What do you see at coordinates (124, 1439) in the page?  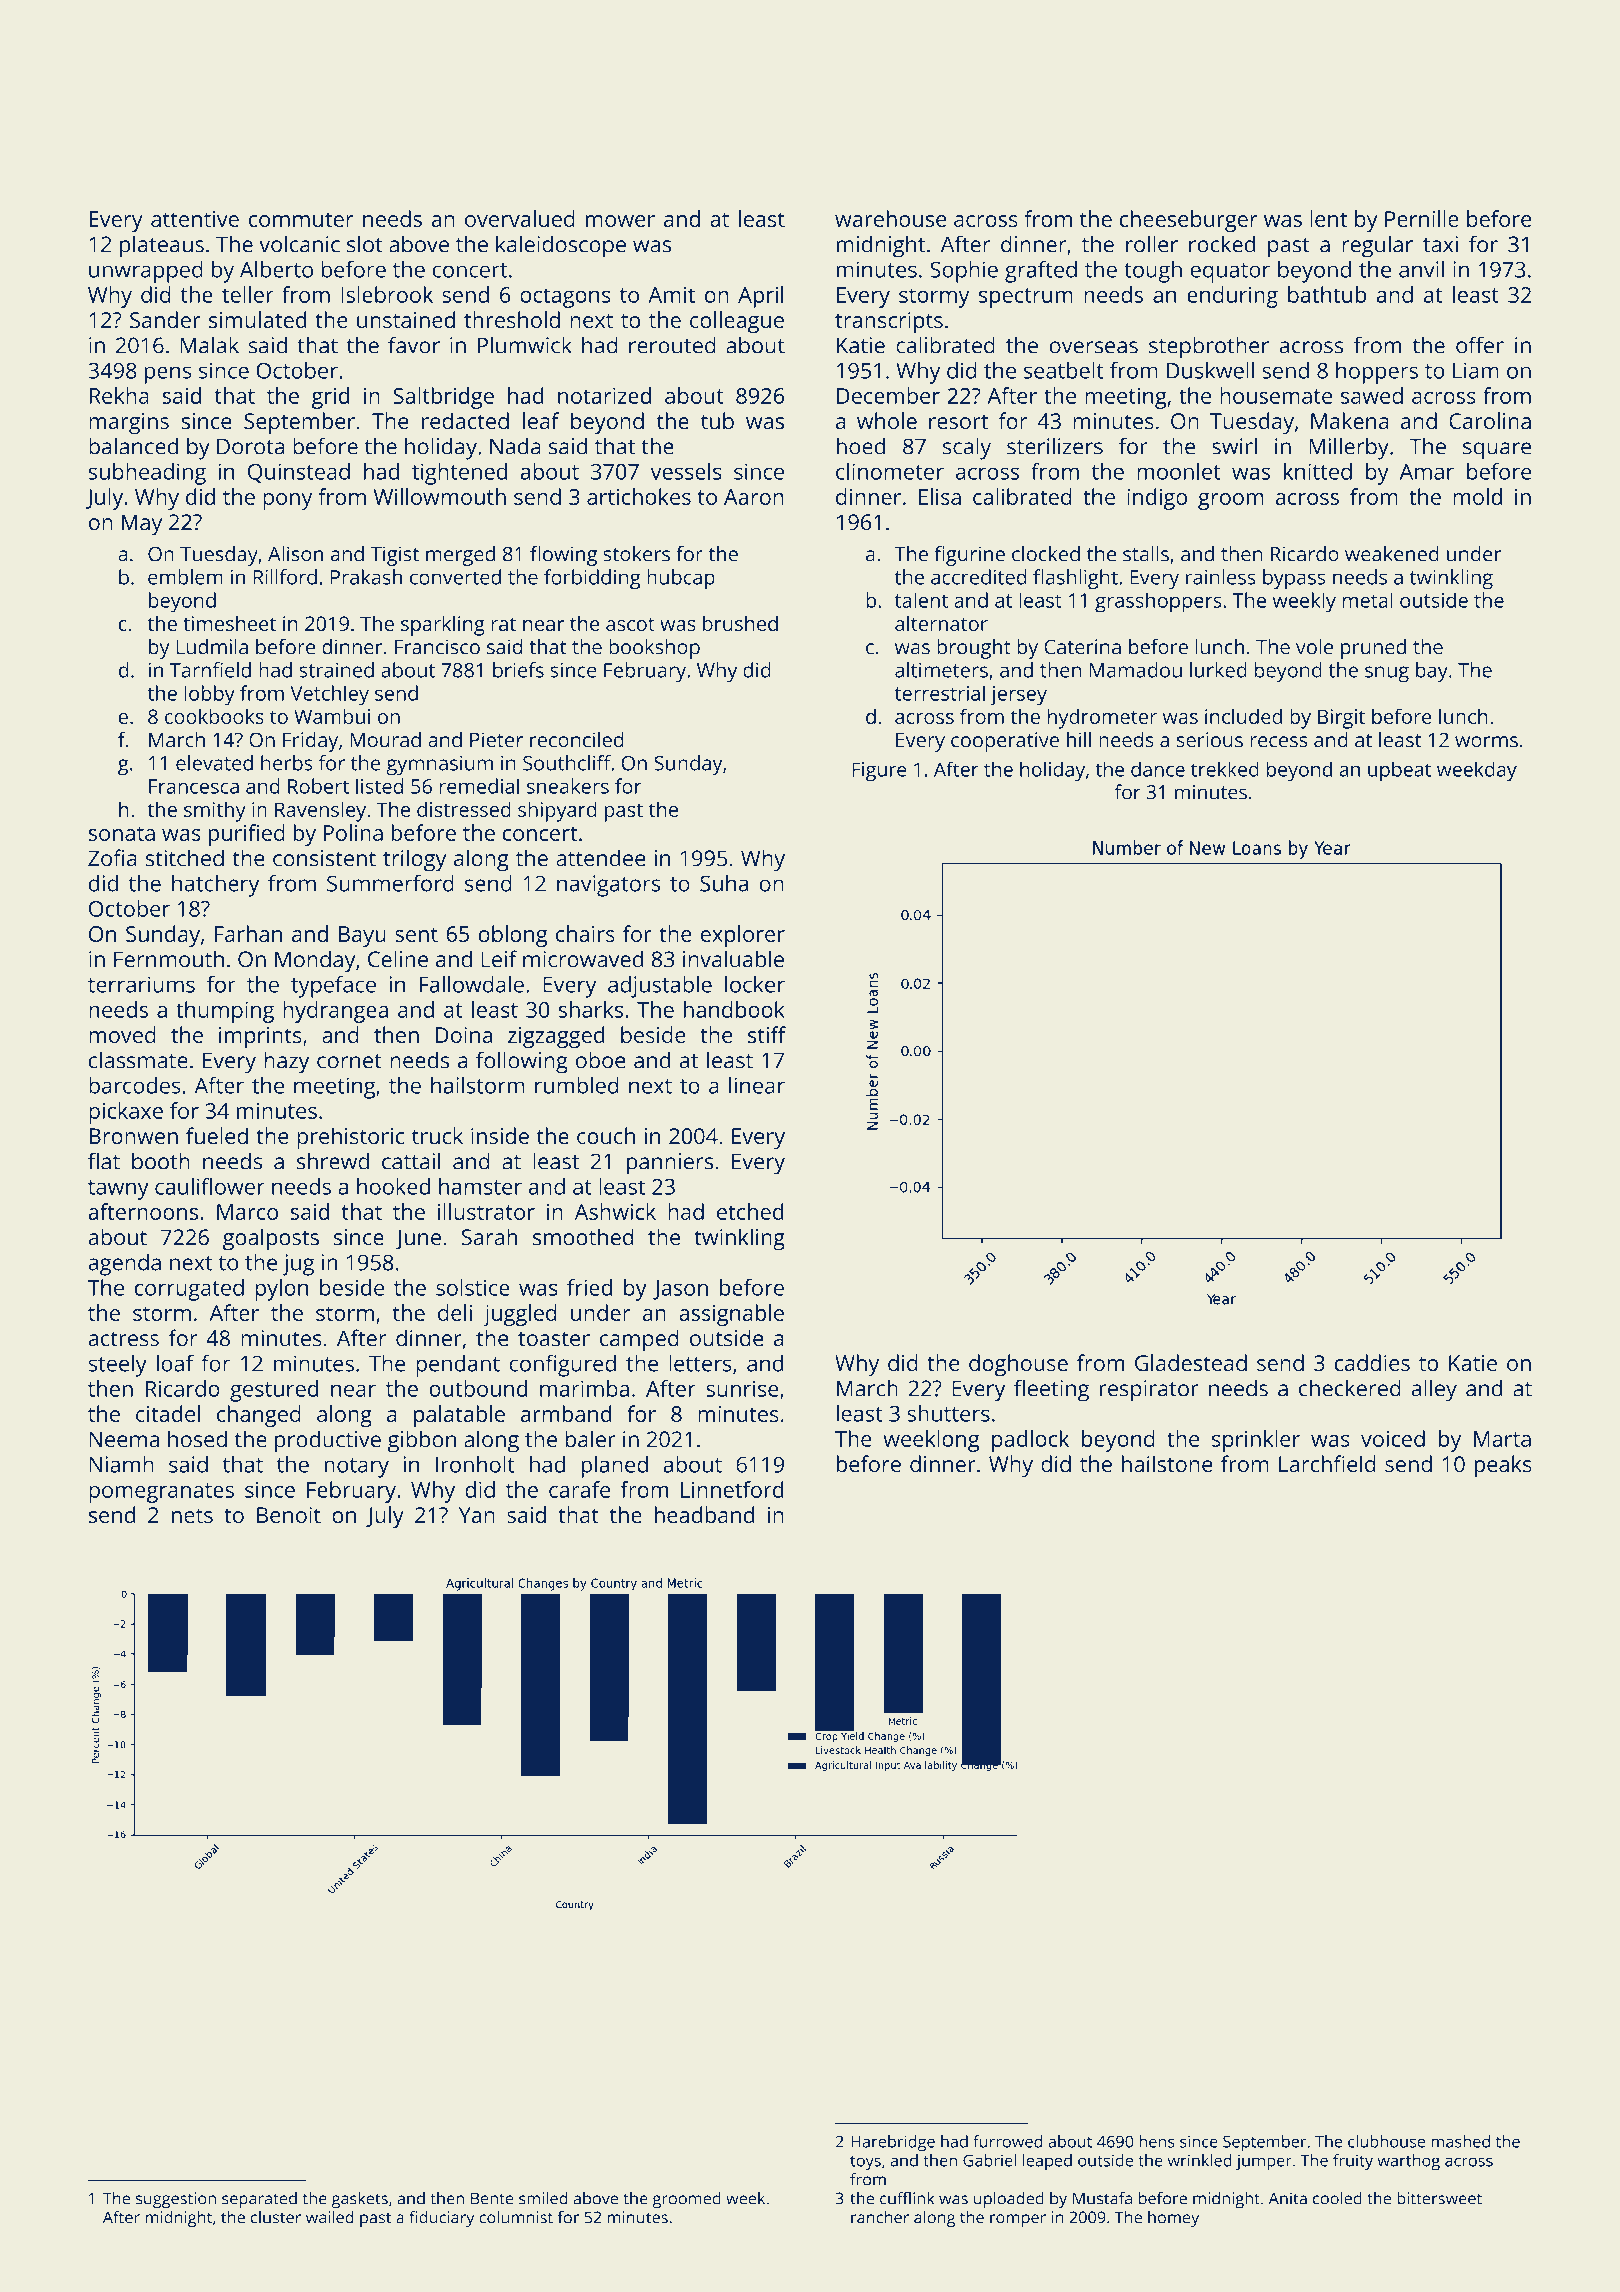 I see `Neema` at bounding box center [124, 1439].
